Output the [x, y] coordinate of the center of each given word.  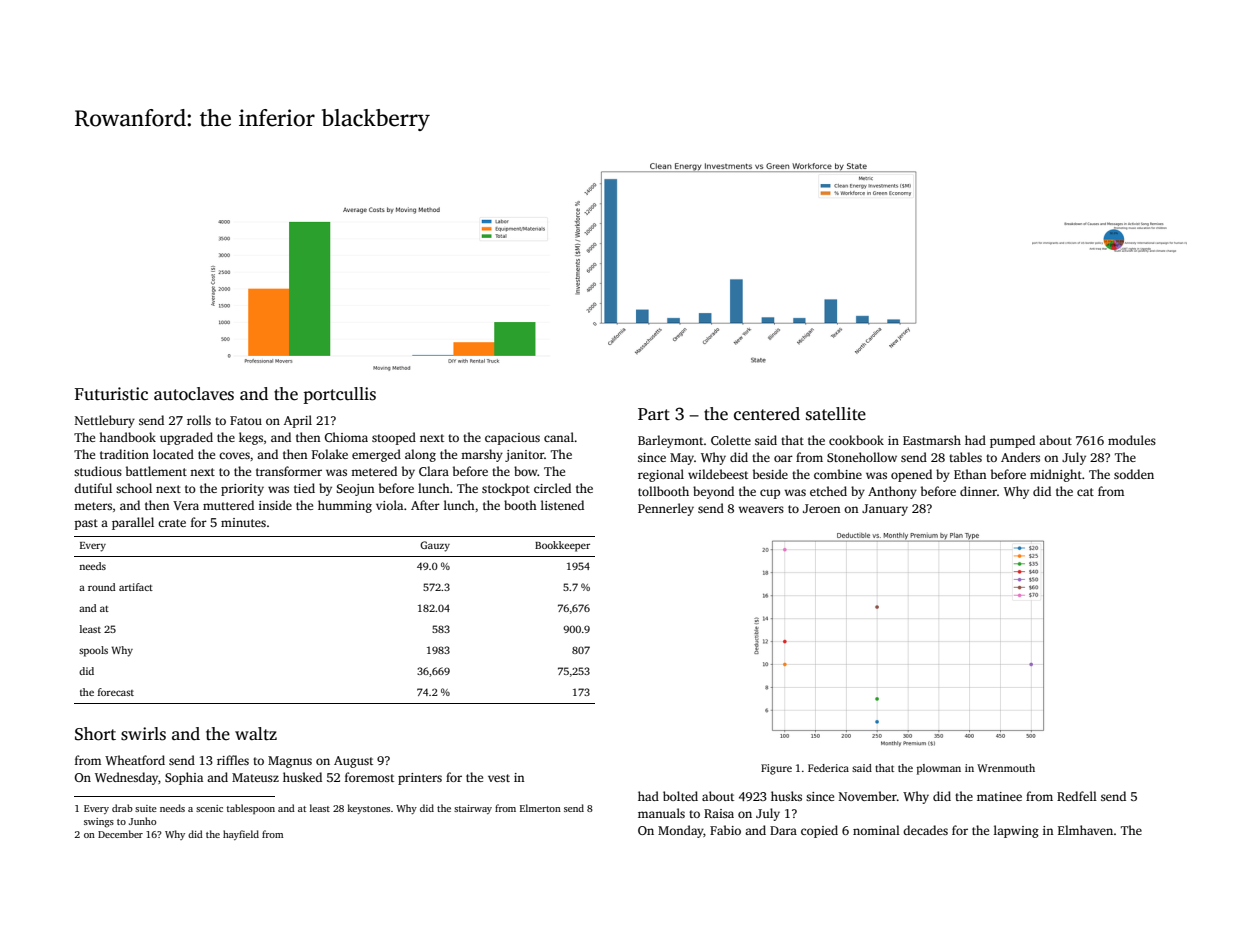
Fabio [725, 830]
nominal [876, 830]
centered [767, 414]
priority [242, 490]
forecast [116, 692]
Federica [828, 768]
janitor [524, 456]
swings [99, 823]
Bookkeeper [562, 546]
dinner [978, 491]
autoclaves [194, 394]
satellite [836, 414]
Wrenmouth [1006, 768]
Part [654, 414]
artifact [136, 587]
